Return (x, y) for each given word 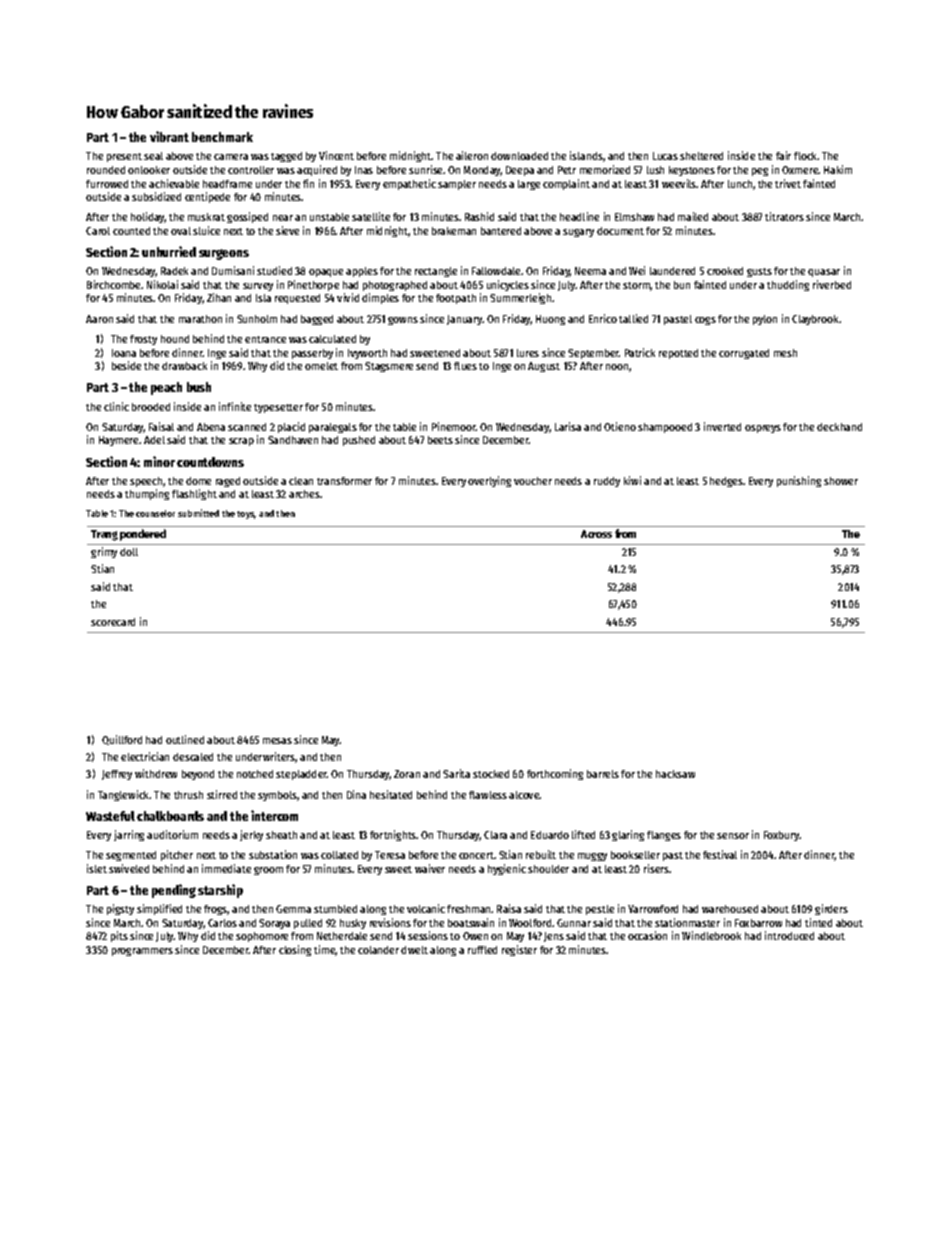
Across (596, 534)
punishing (799, 481)
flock (806, 156)
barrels (603, 774)
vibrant (169, 136)
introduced (789, 935)
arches (304, 494)
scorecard (113, 622)
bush (199, 387)
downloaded (519, 156)
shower (841, 481)
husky (353, 924)
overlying (489, 481)
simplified (159, 909)
